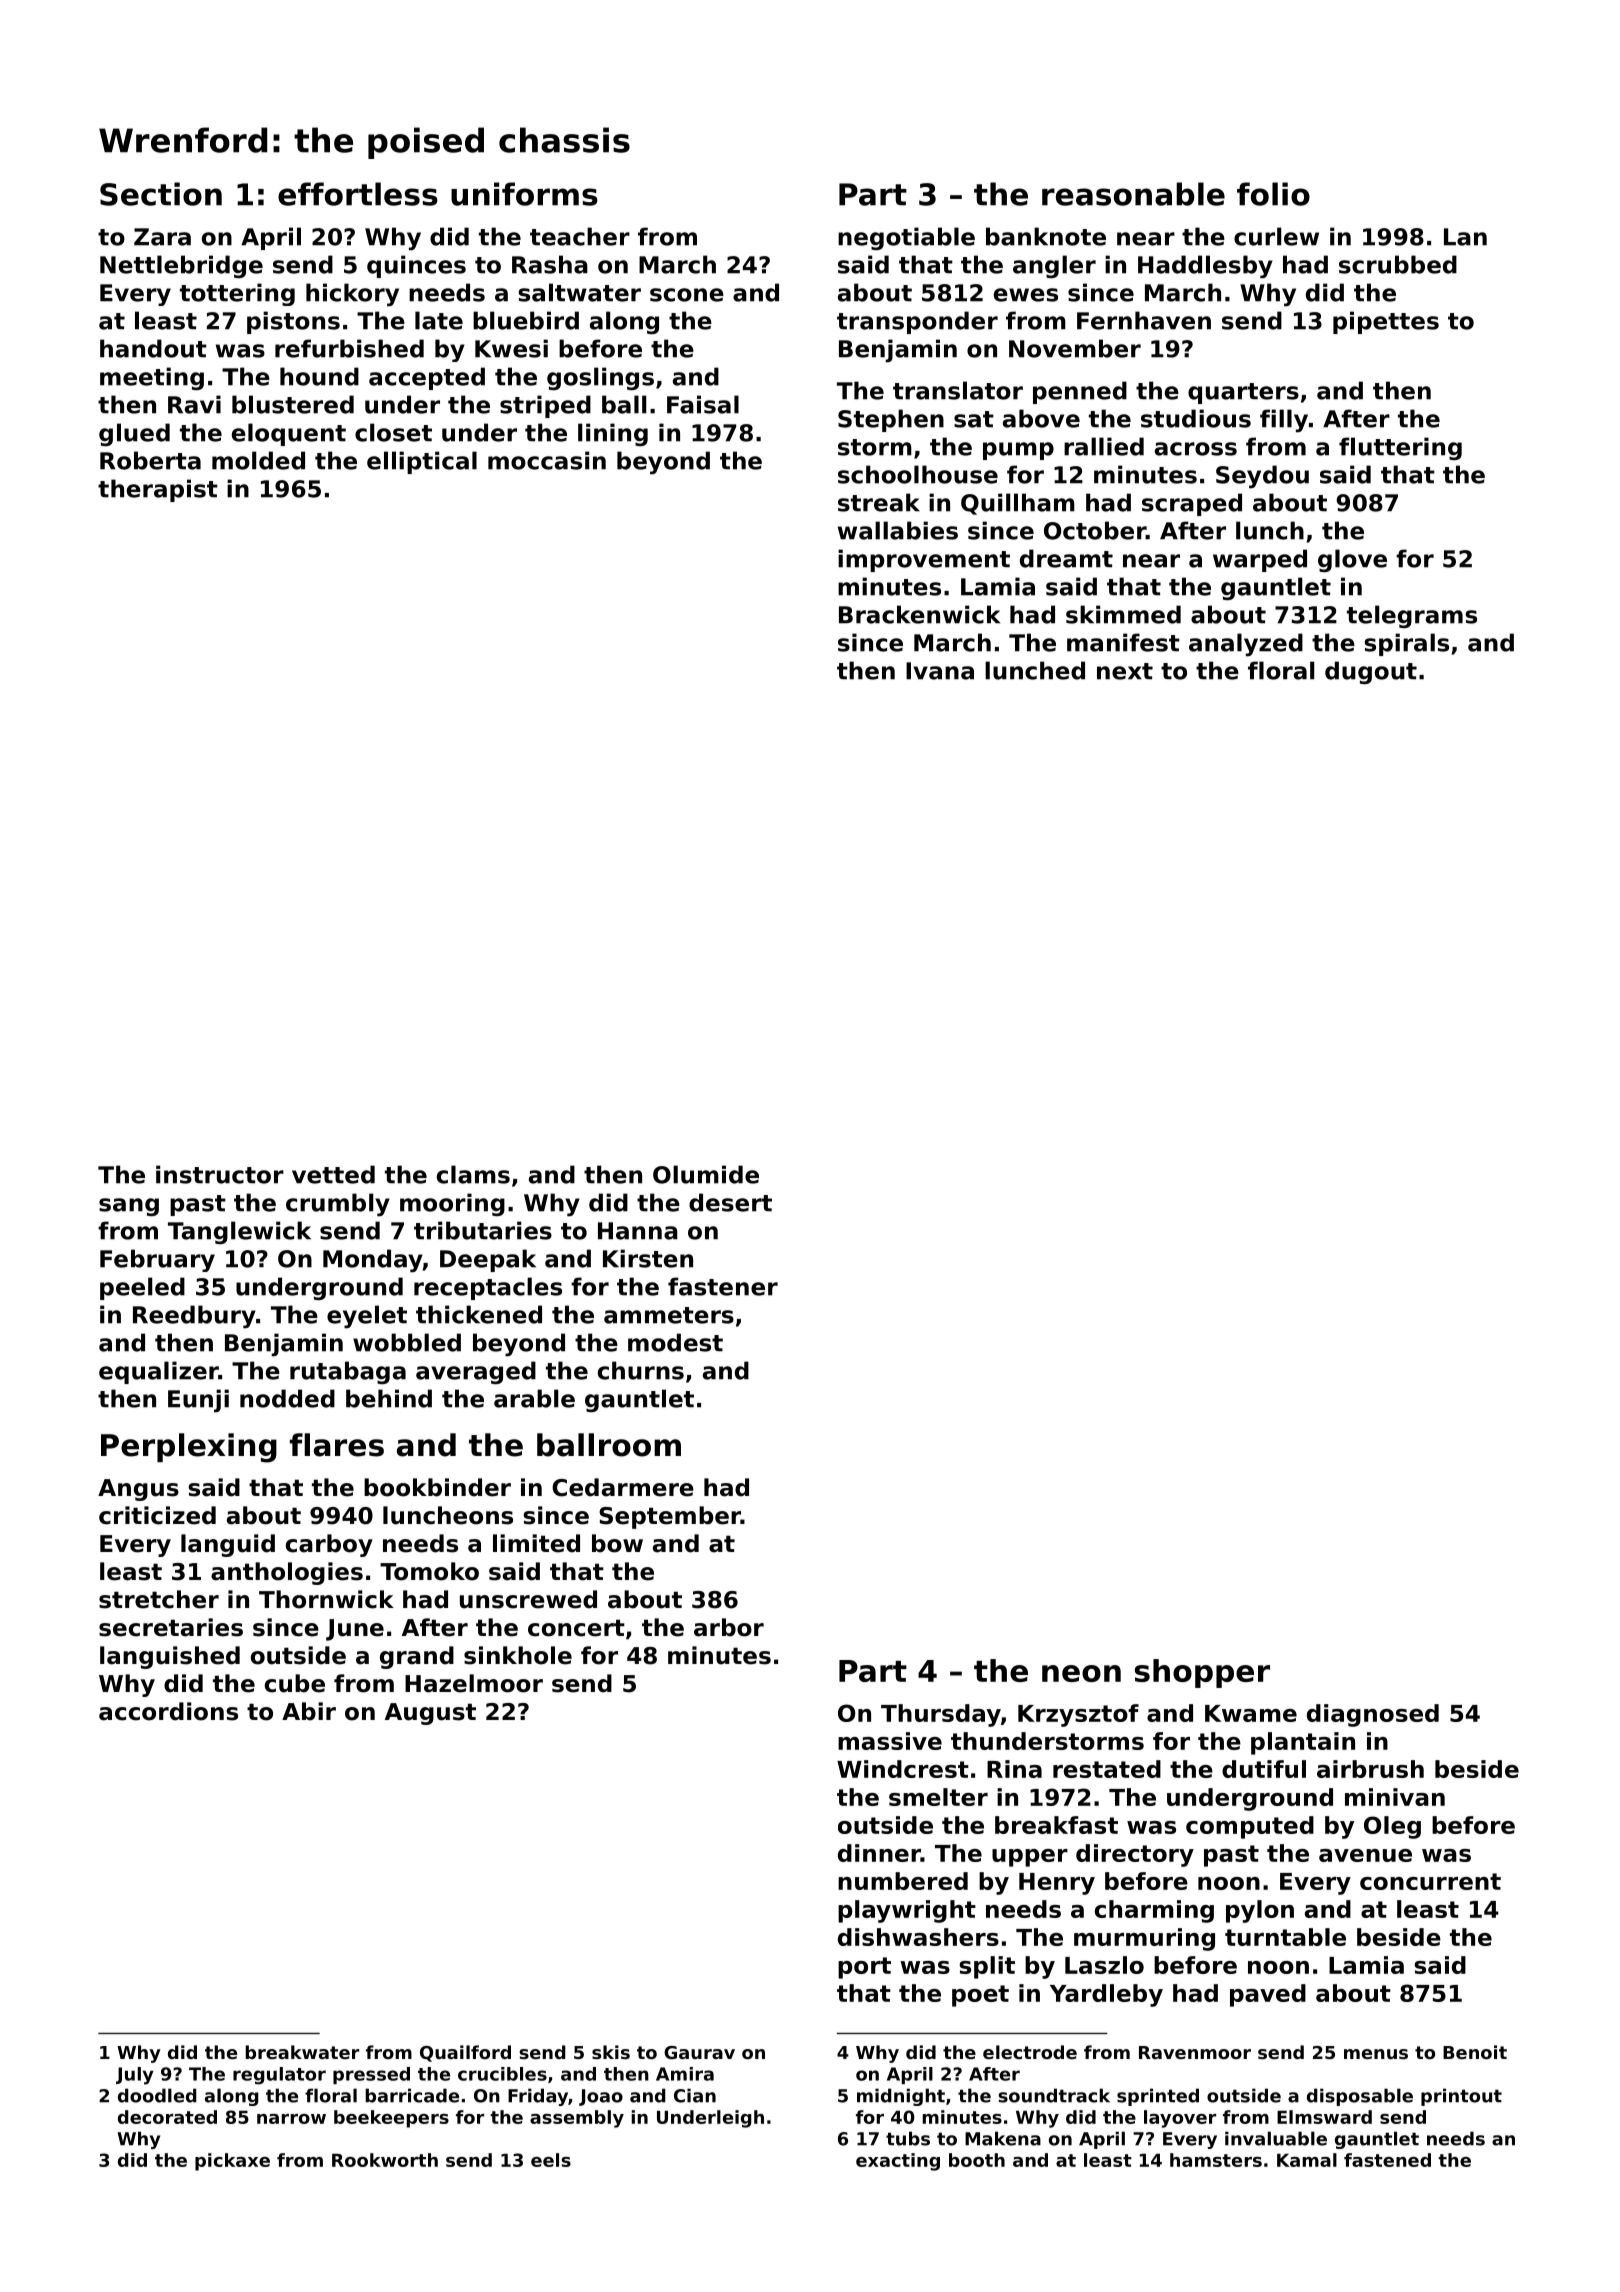  Describe the element at coordinates (1371, 672) in the screenshot. I see `dugout` at that location.
